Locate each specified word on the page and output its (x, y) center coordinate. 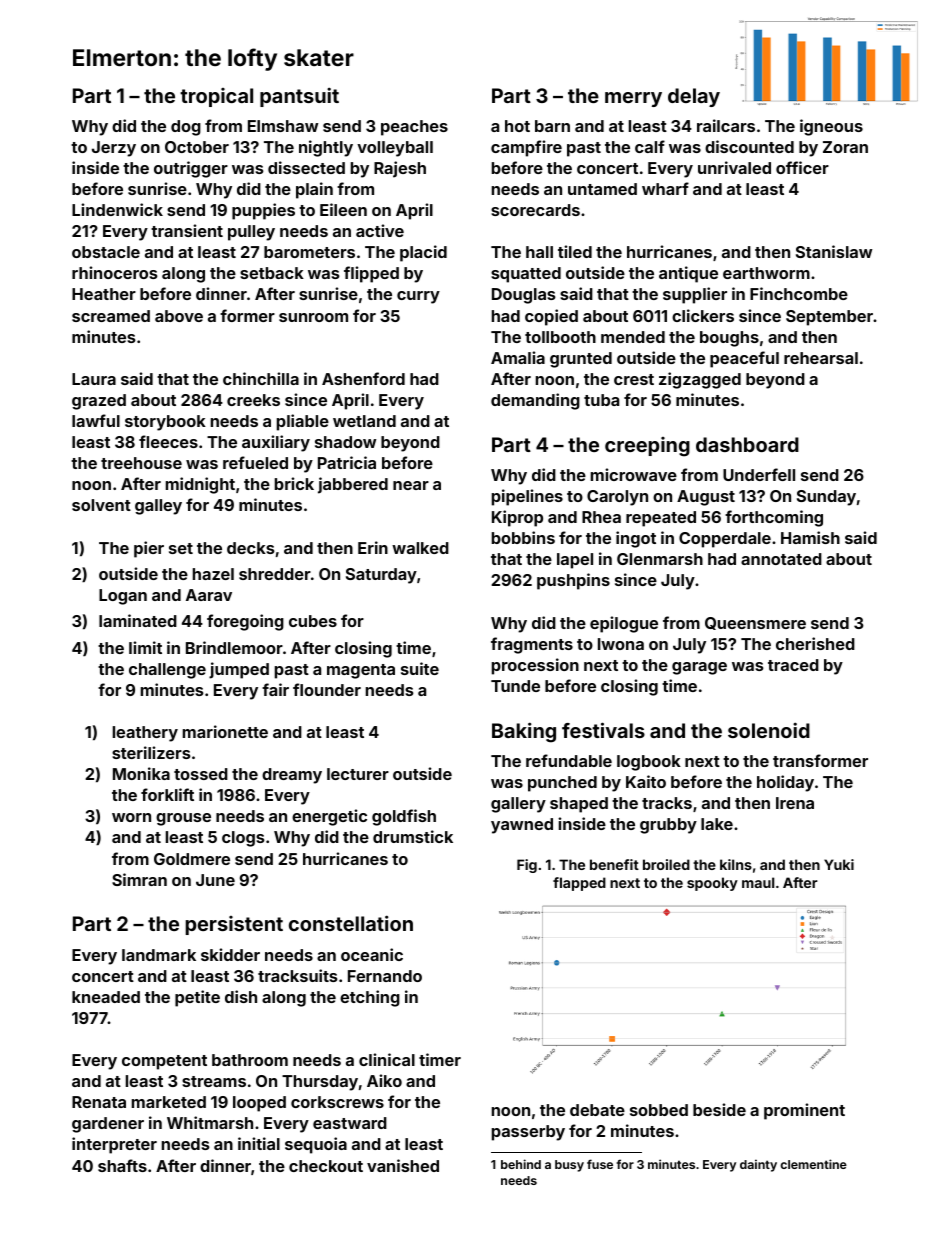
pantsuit (299, 97)
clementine (813, 1164)
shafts (122, 1165)
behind (521, 1164)
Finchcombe (799, 293)
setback (272, 273)
